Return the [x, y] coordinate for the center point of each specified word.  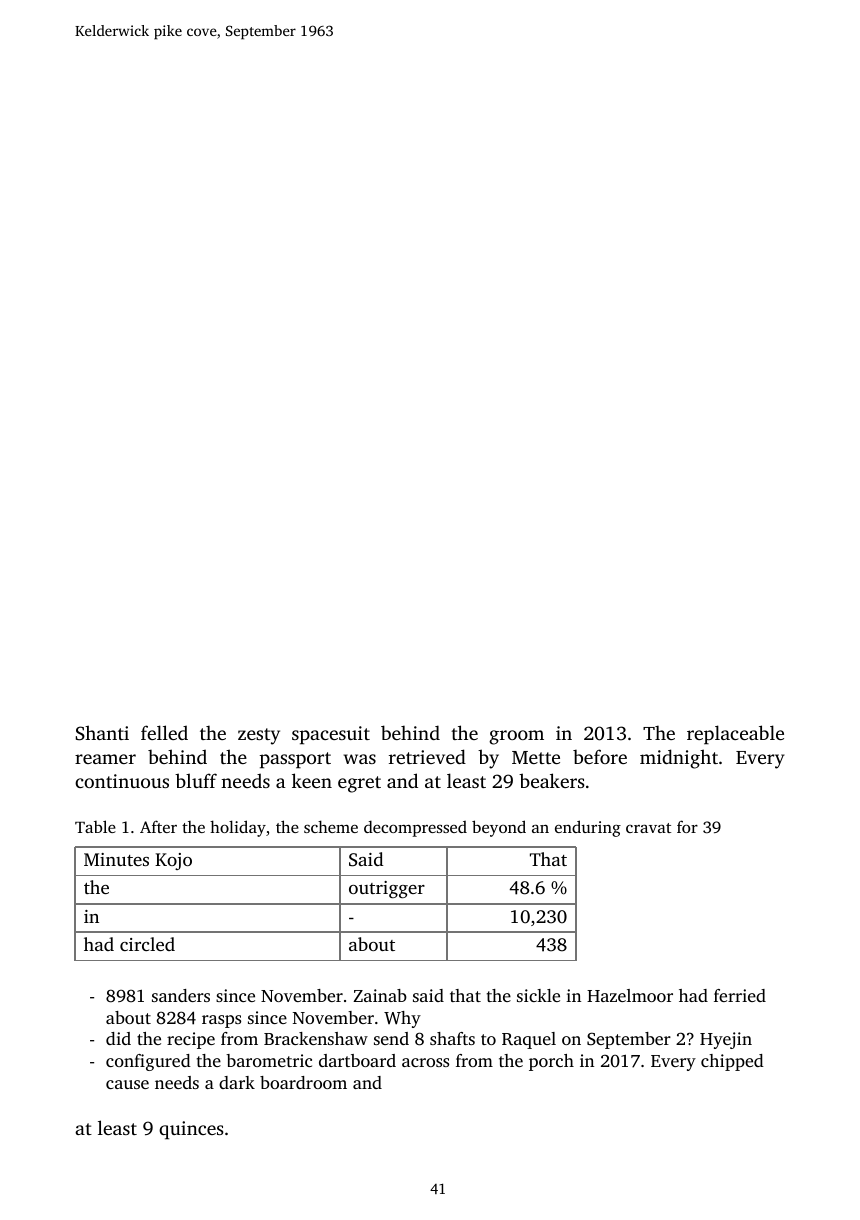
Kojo [173, 861]
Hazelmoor [630, 995]
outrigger [387, 889]
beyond [499, 828]
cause [127, 1084]
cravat [648, 828]
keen [312, 780]
